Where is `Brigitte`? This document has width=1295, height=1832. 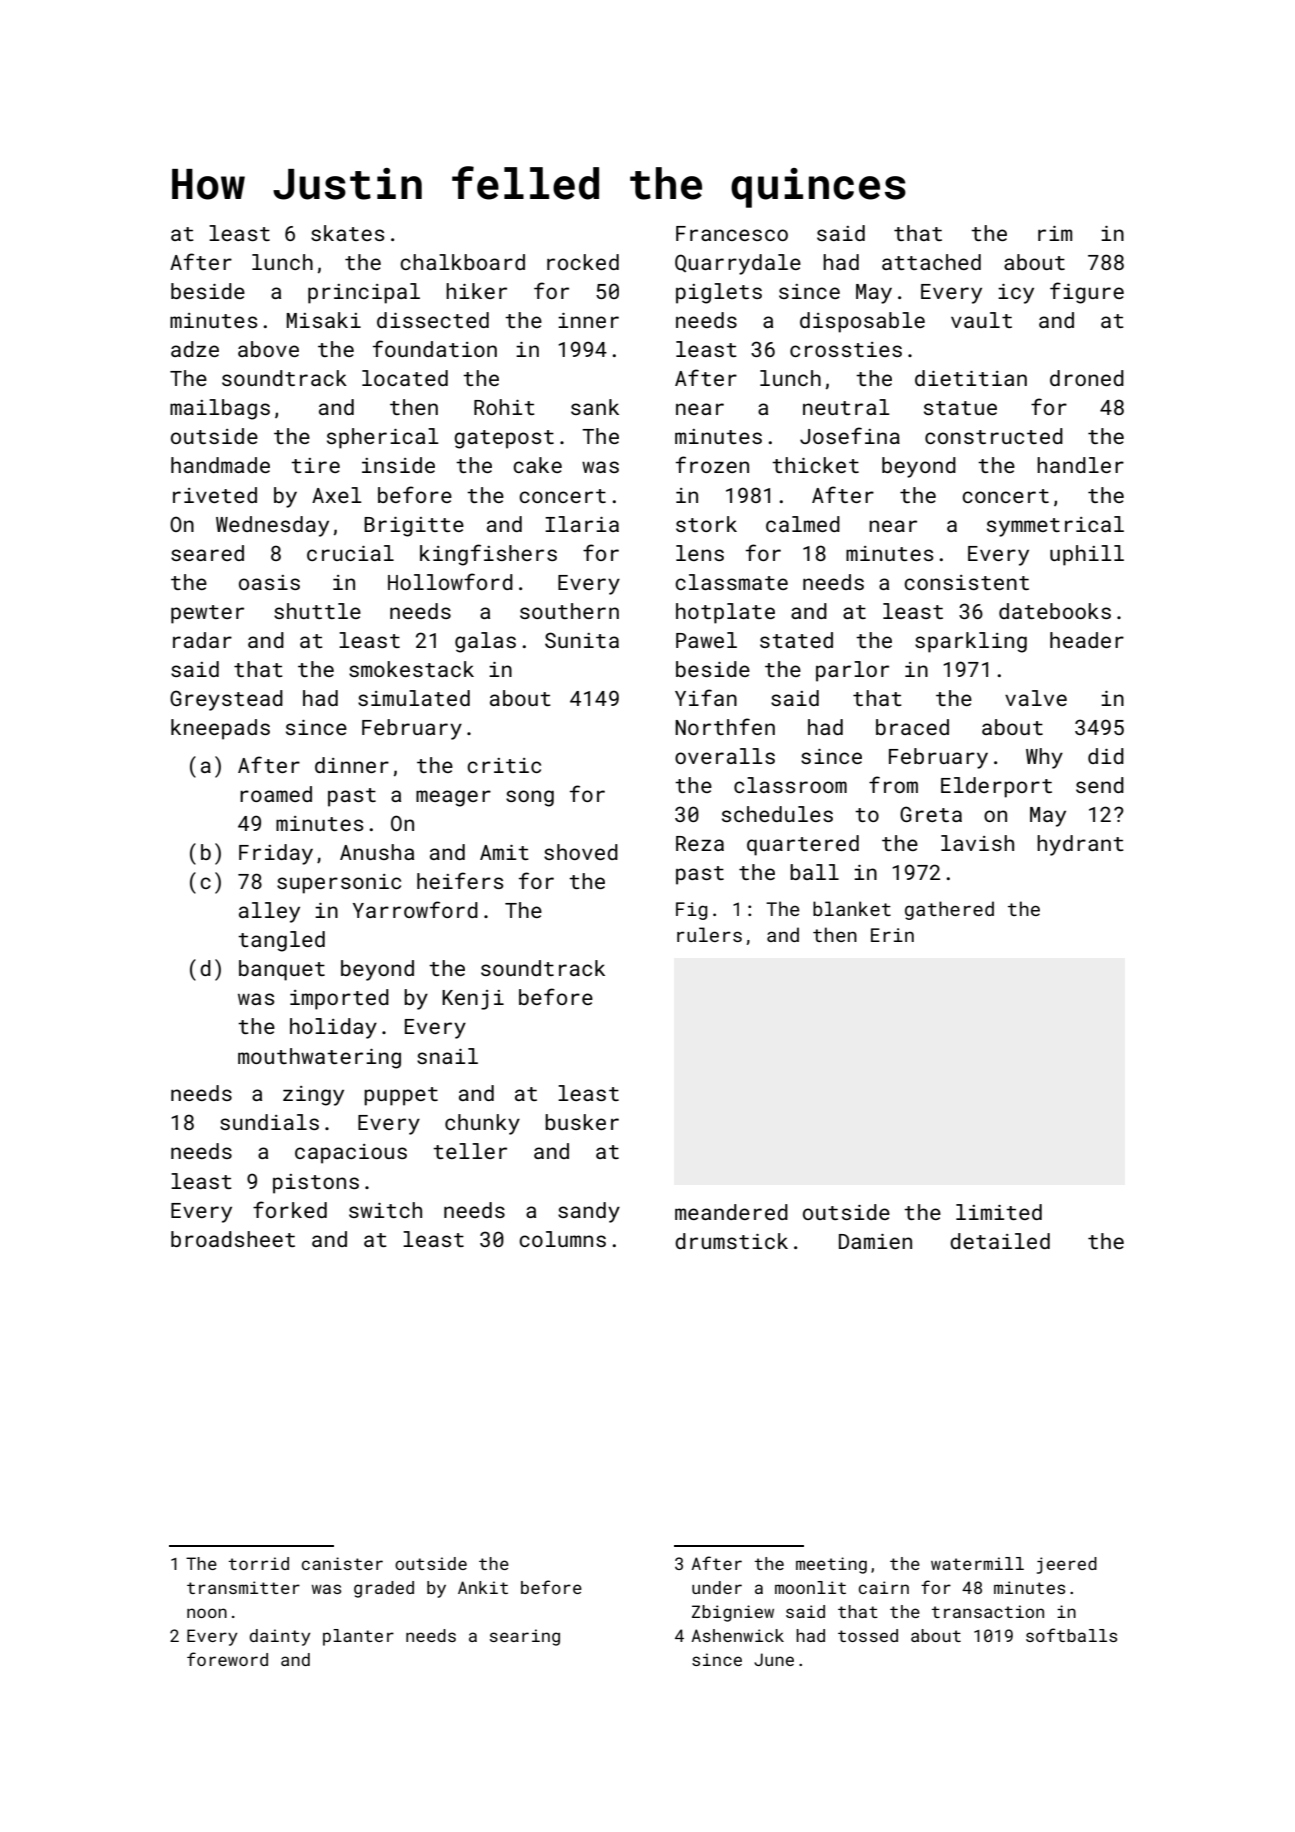
Brigitte is located at coordinates (414, 527).
